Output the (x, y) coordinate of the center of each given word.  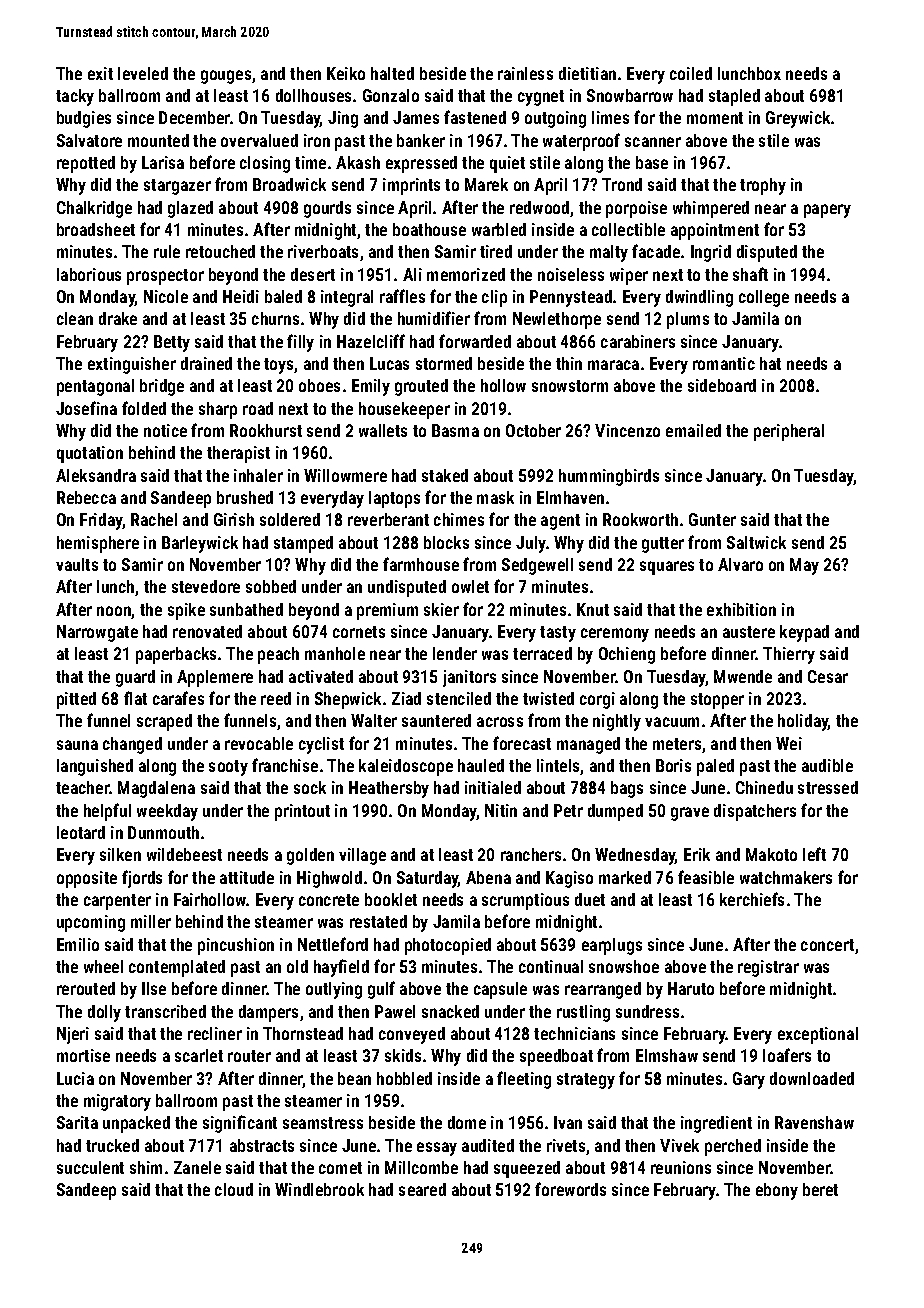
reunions (681, 1167)
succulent (90, 1167)
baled (283, 296)
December (194, 117)
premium (387, 611)
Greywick (798, 119)
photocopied (448, 946)
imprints (411, 186)
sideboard (722, 385)
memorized (466, 274)
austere (749, 632)
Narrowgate (97, 633)
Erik (697, 854)
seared (422, 1189)
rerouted (86, 988)
